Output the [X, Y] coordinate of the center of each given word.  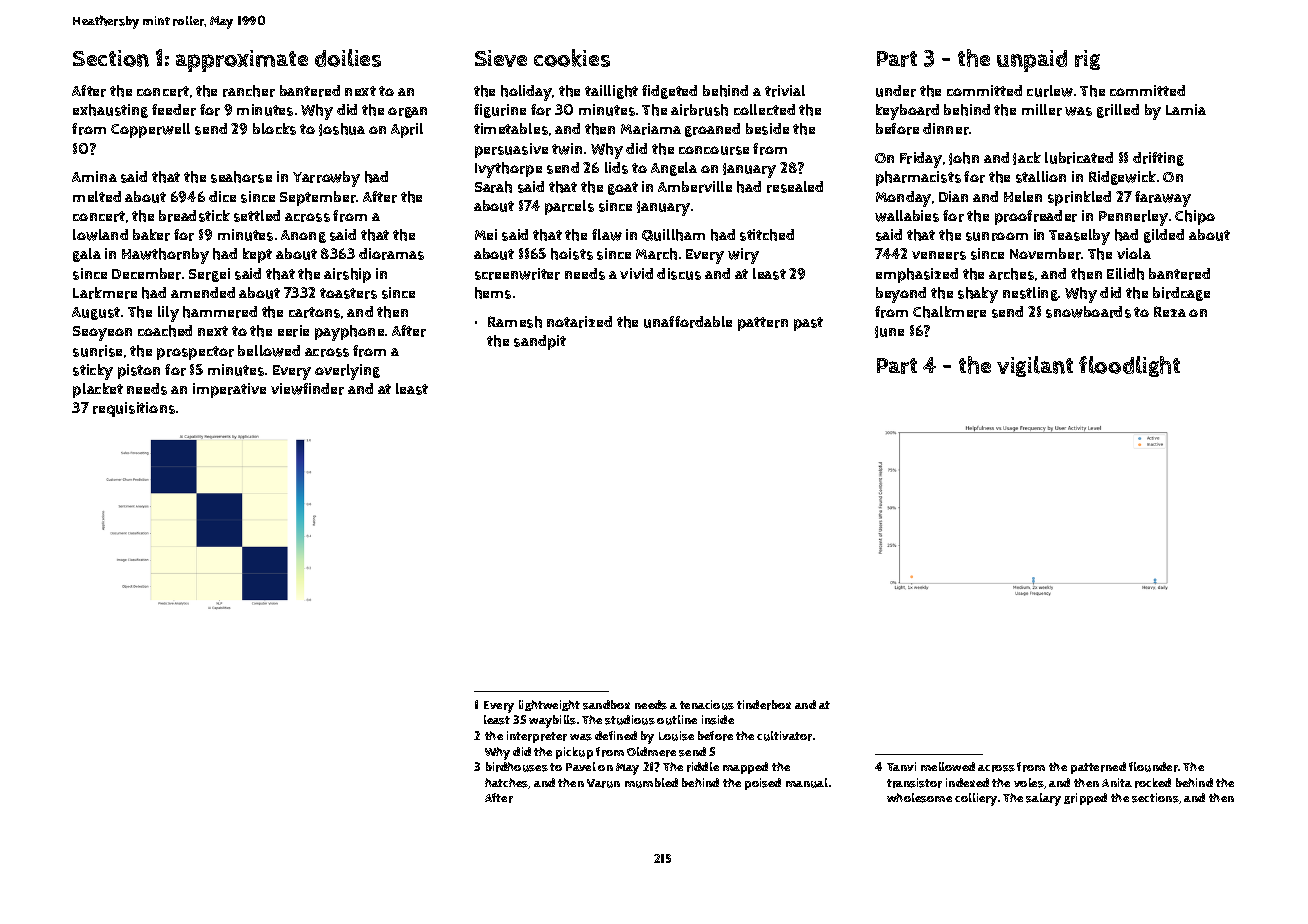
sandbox [606, 705]
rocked [1153, 783]
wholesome [919, 798]
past [808, 324]
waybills [552, 721]
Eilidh [1125, 274]
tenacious [707, 705]
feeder [174, 110]
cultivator [784, 736]
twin [567, 149]
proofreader [1036, 217]
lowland [100, 235]
